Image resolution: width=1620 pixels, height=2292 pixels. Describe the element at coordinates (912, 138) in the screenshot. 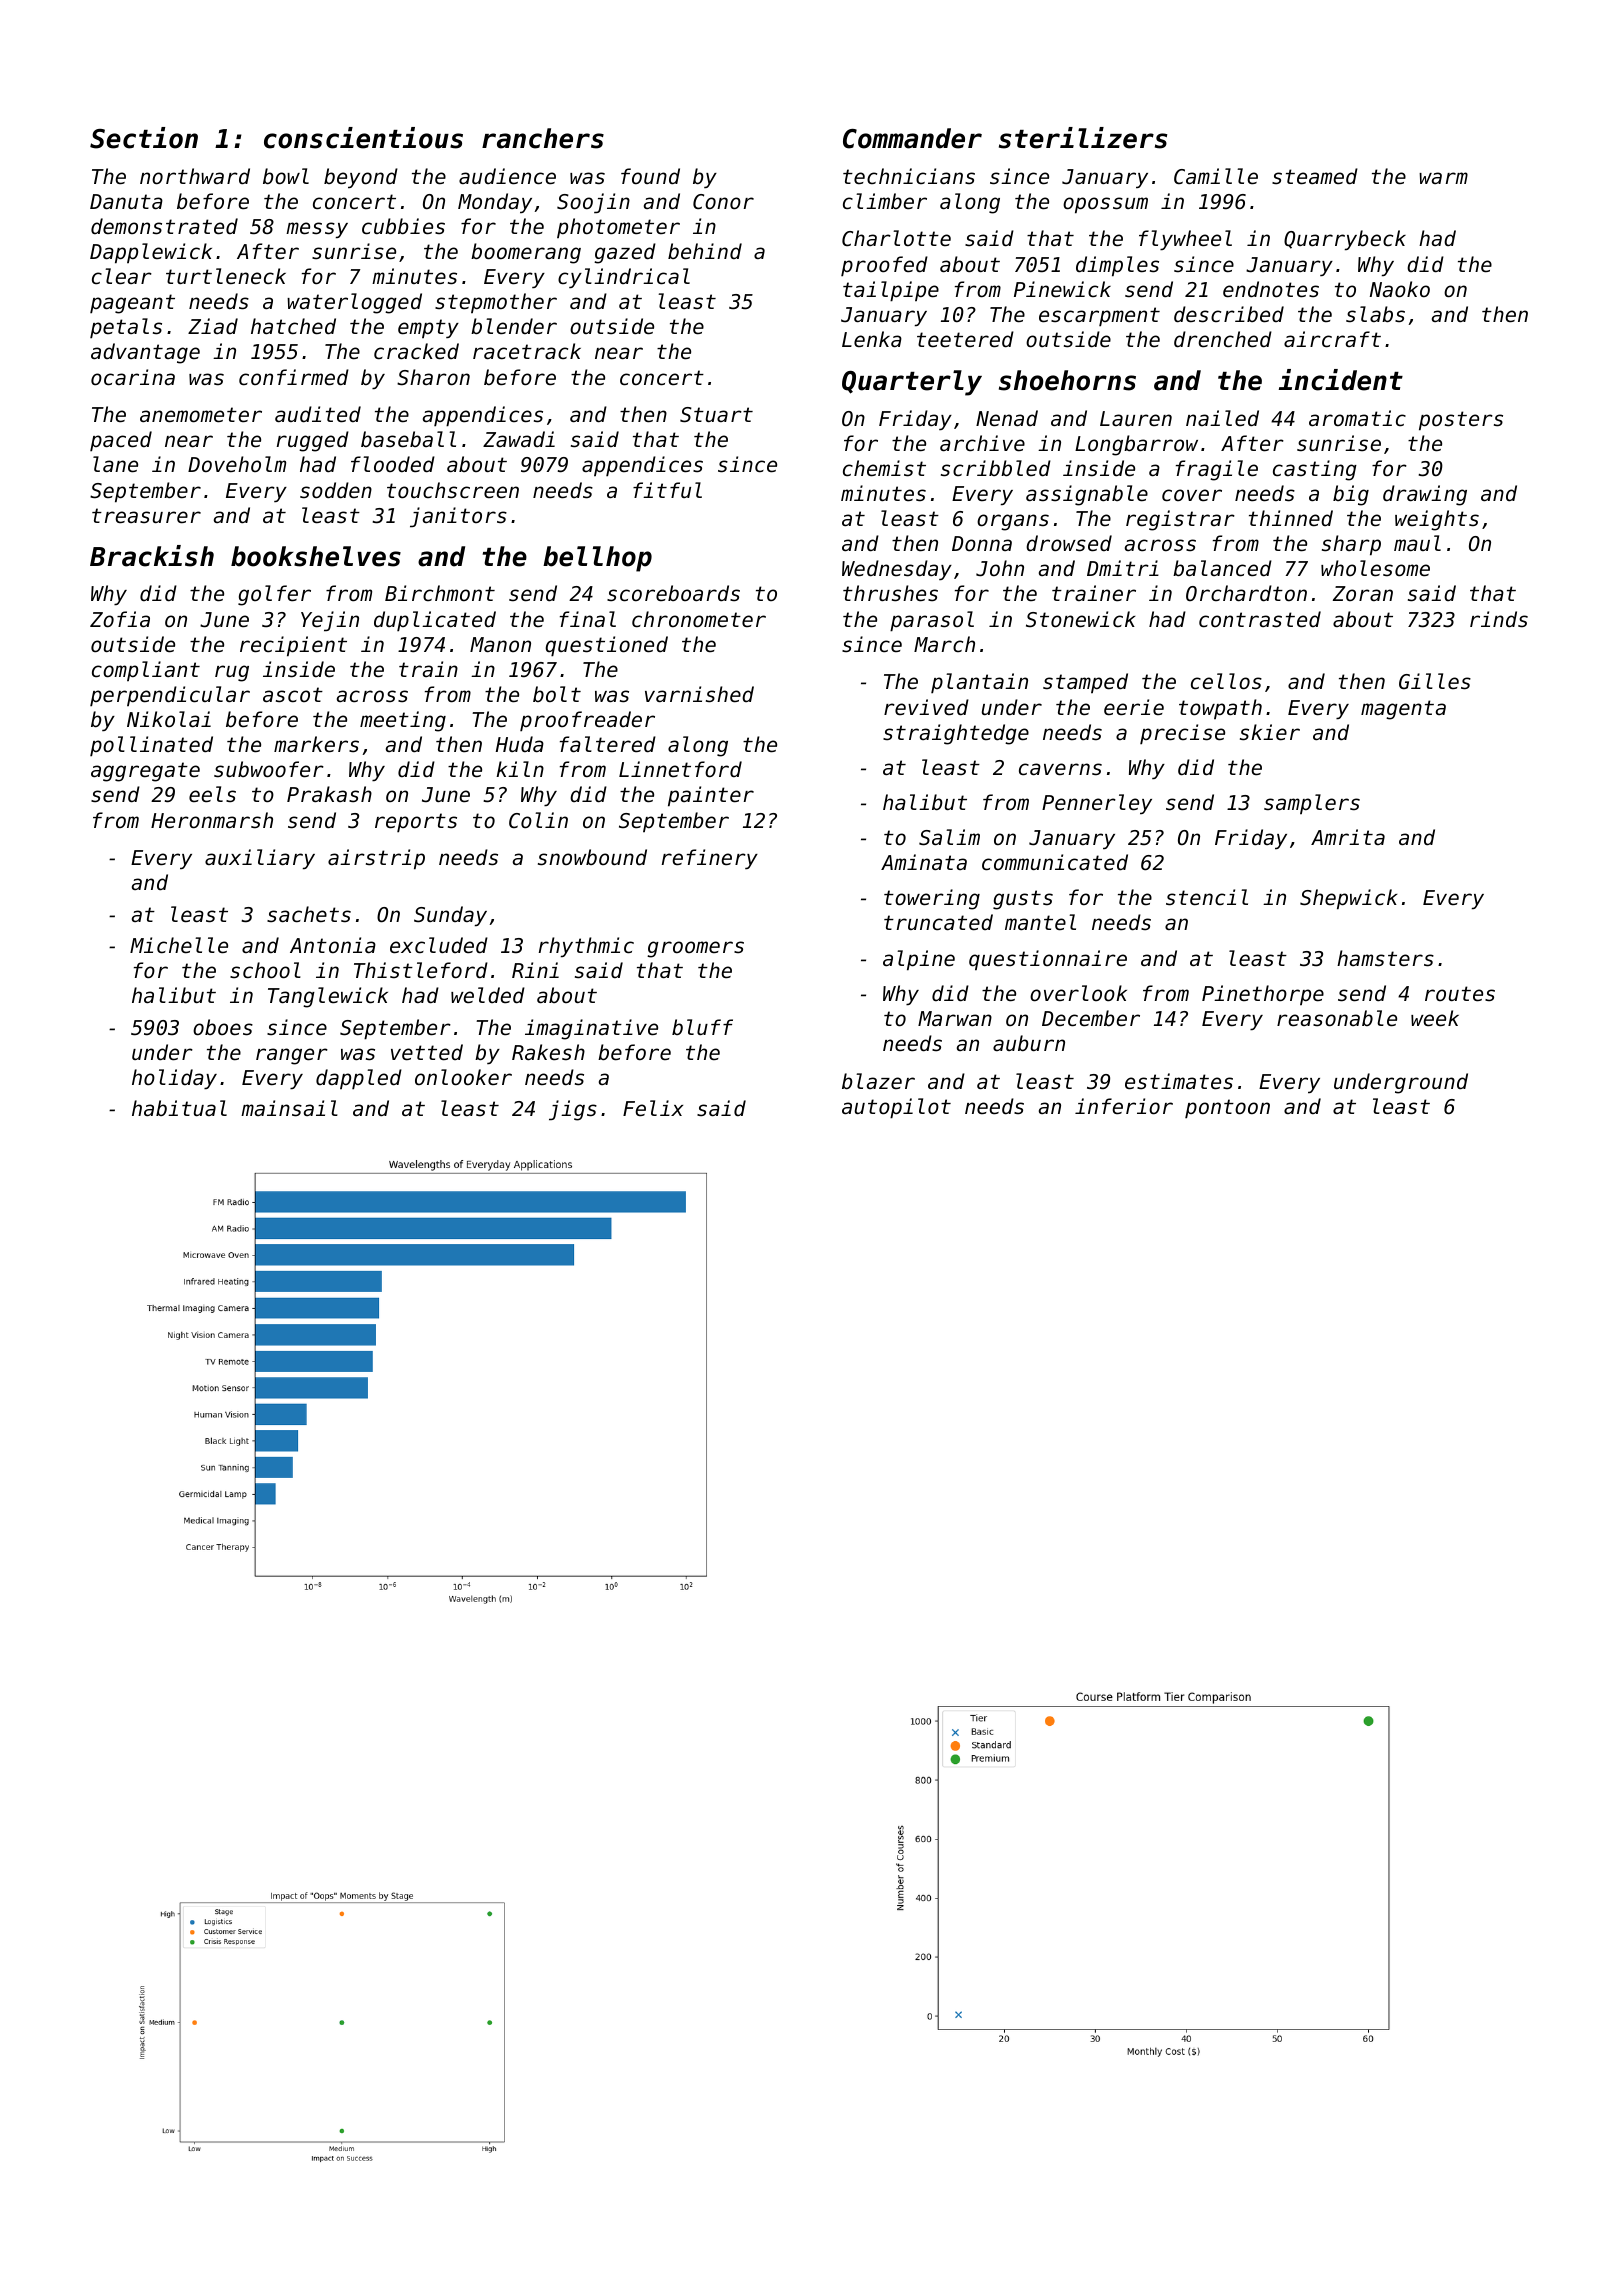

I see `Commander` at that location.
